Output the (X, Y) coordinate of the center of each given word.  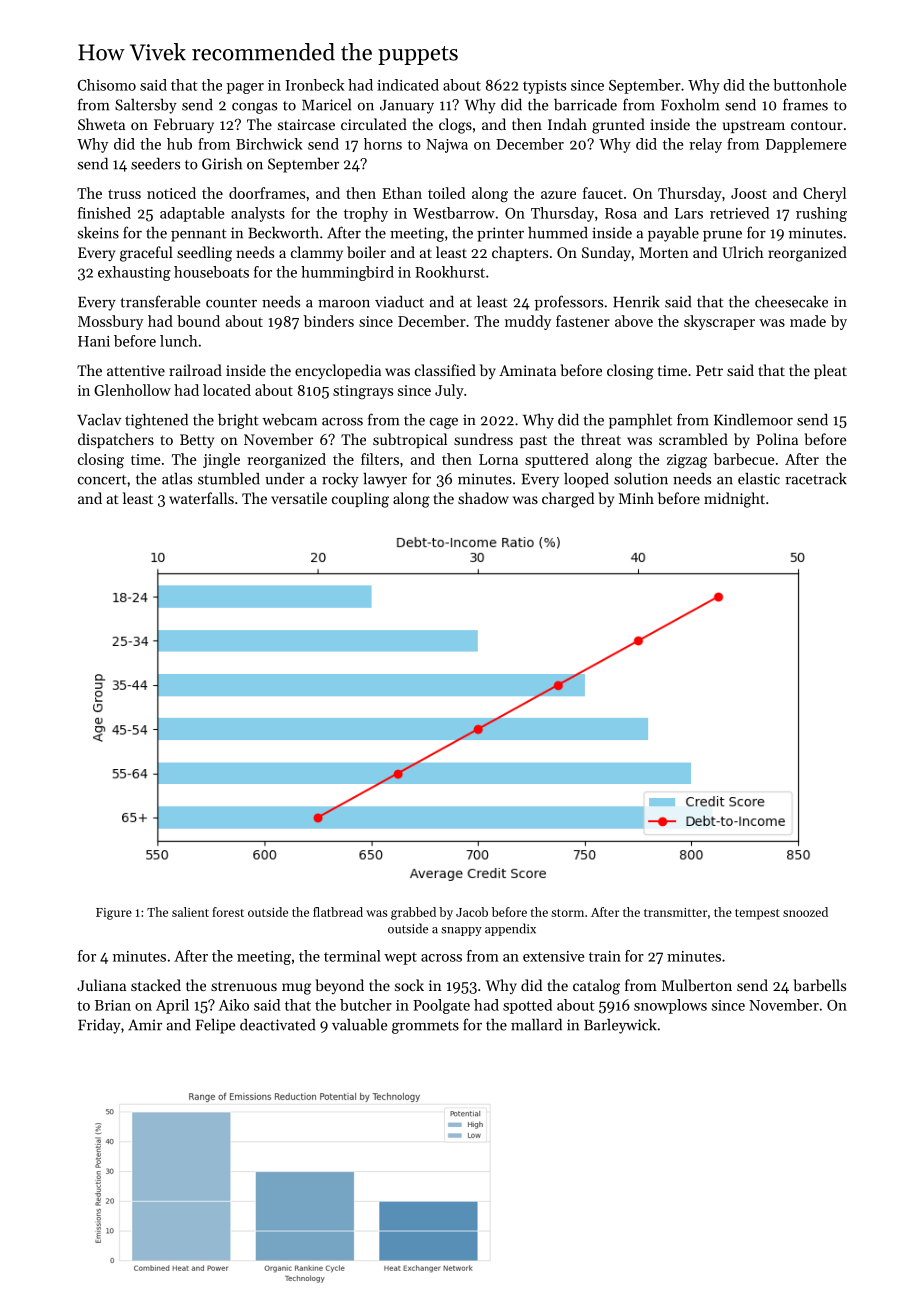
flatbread (338, 912)
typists (544, 87)
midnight (734, 500)
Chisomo (107, 85)
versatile (299, 498)
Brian (113, 1005)
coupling (360, 500)
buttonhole (809, 85)
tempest (757, 914)
